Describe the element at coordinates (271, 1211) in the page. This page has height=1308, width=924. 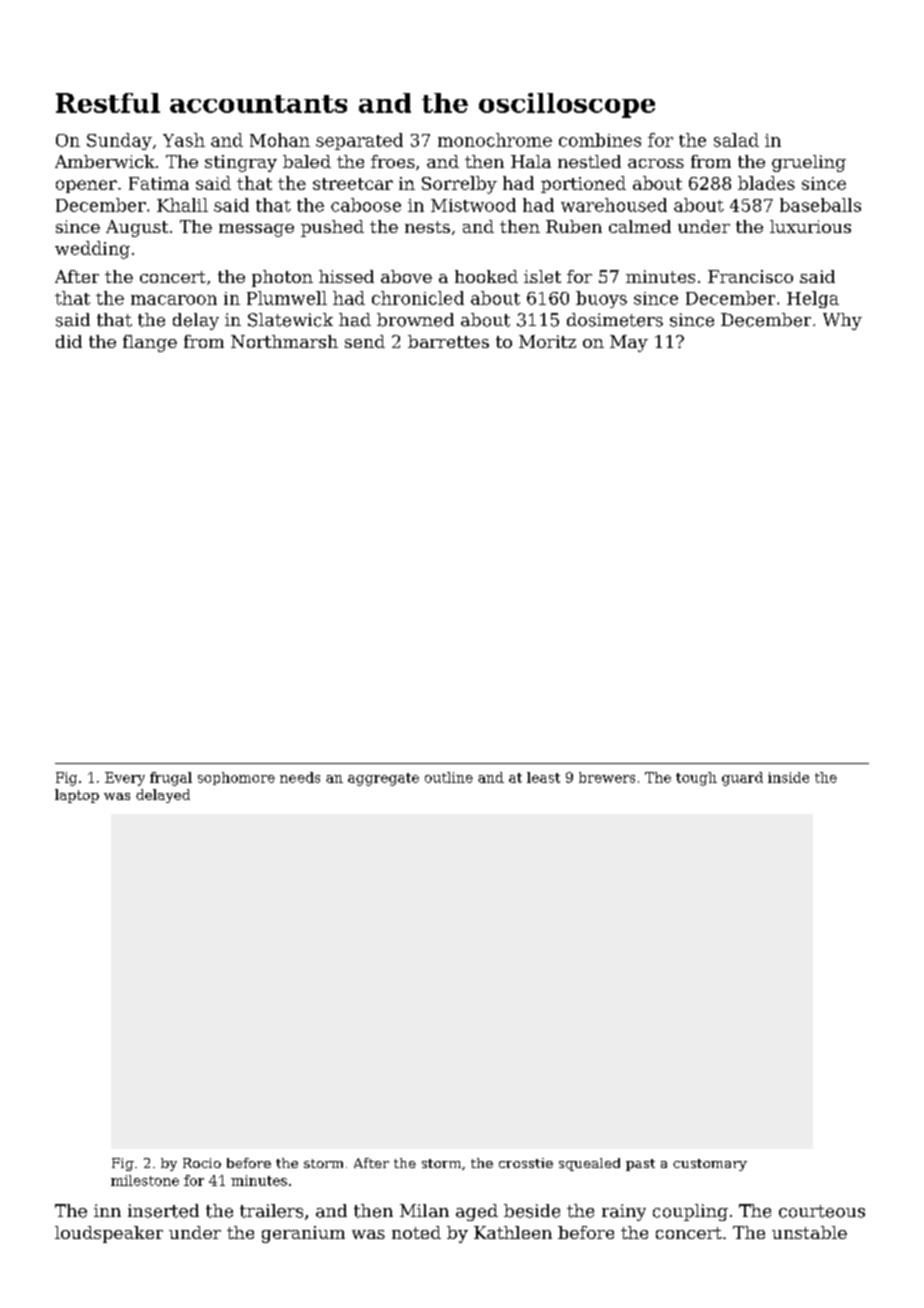
I see `trailers` at that location.
